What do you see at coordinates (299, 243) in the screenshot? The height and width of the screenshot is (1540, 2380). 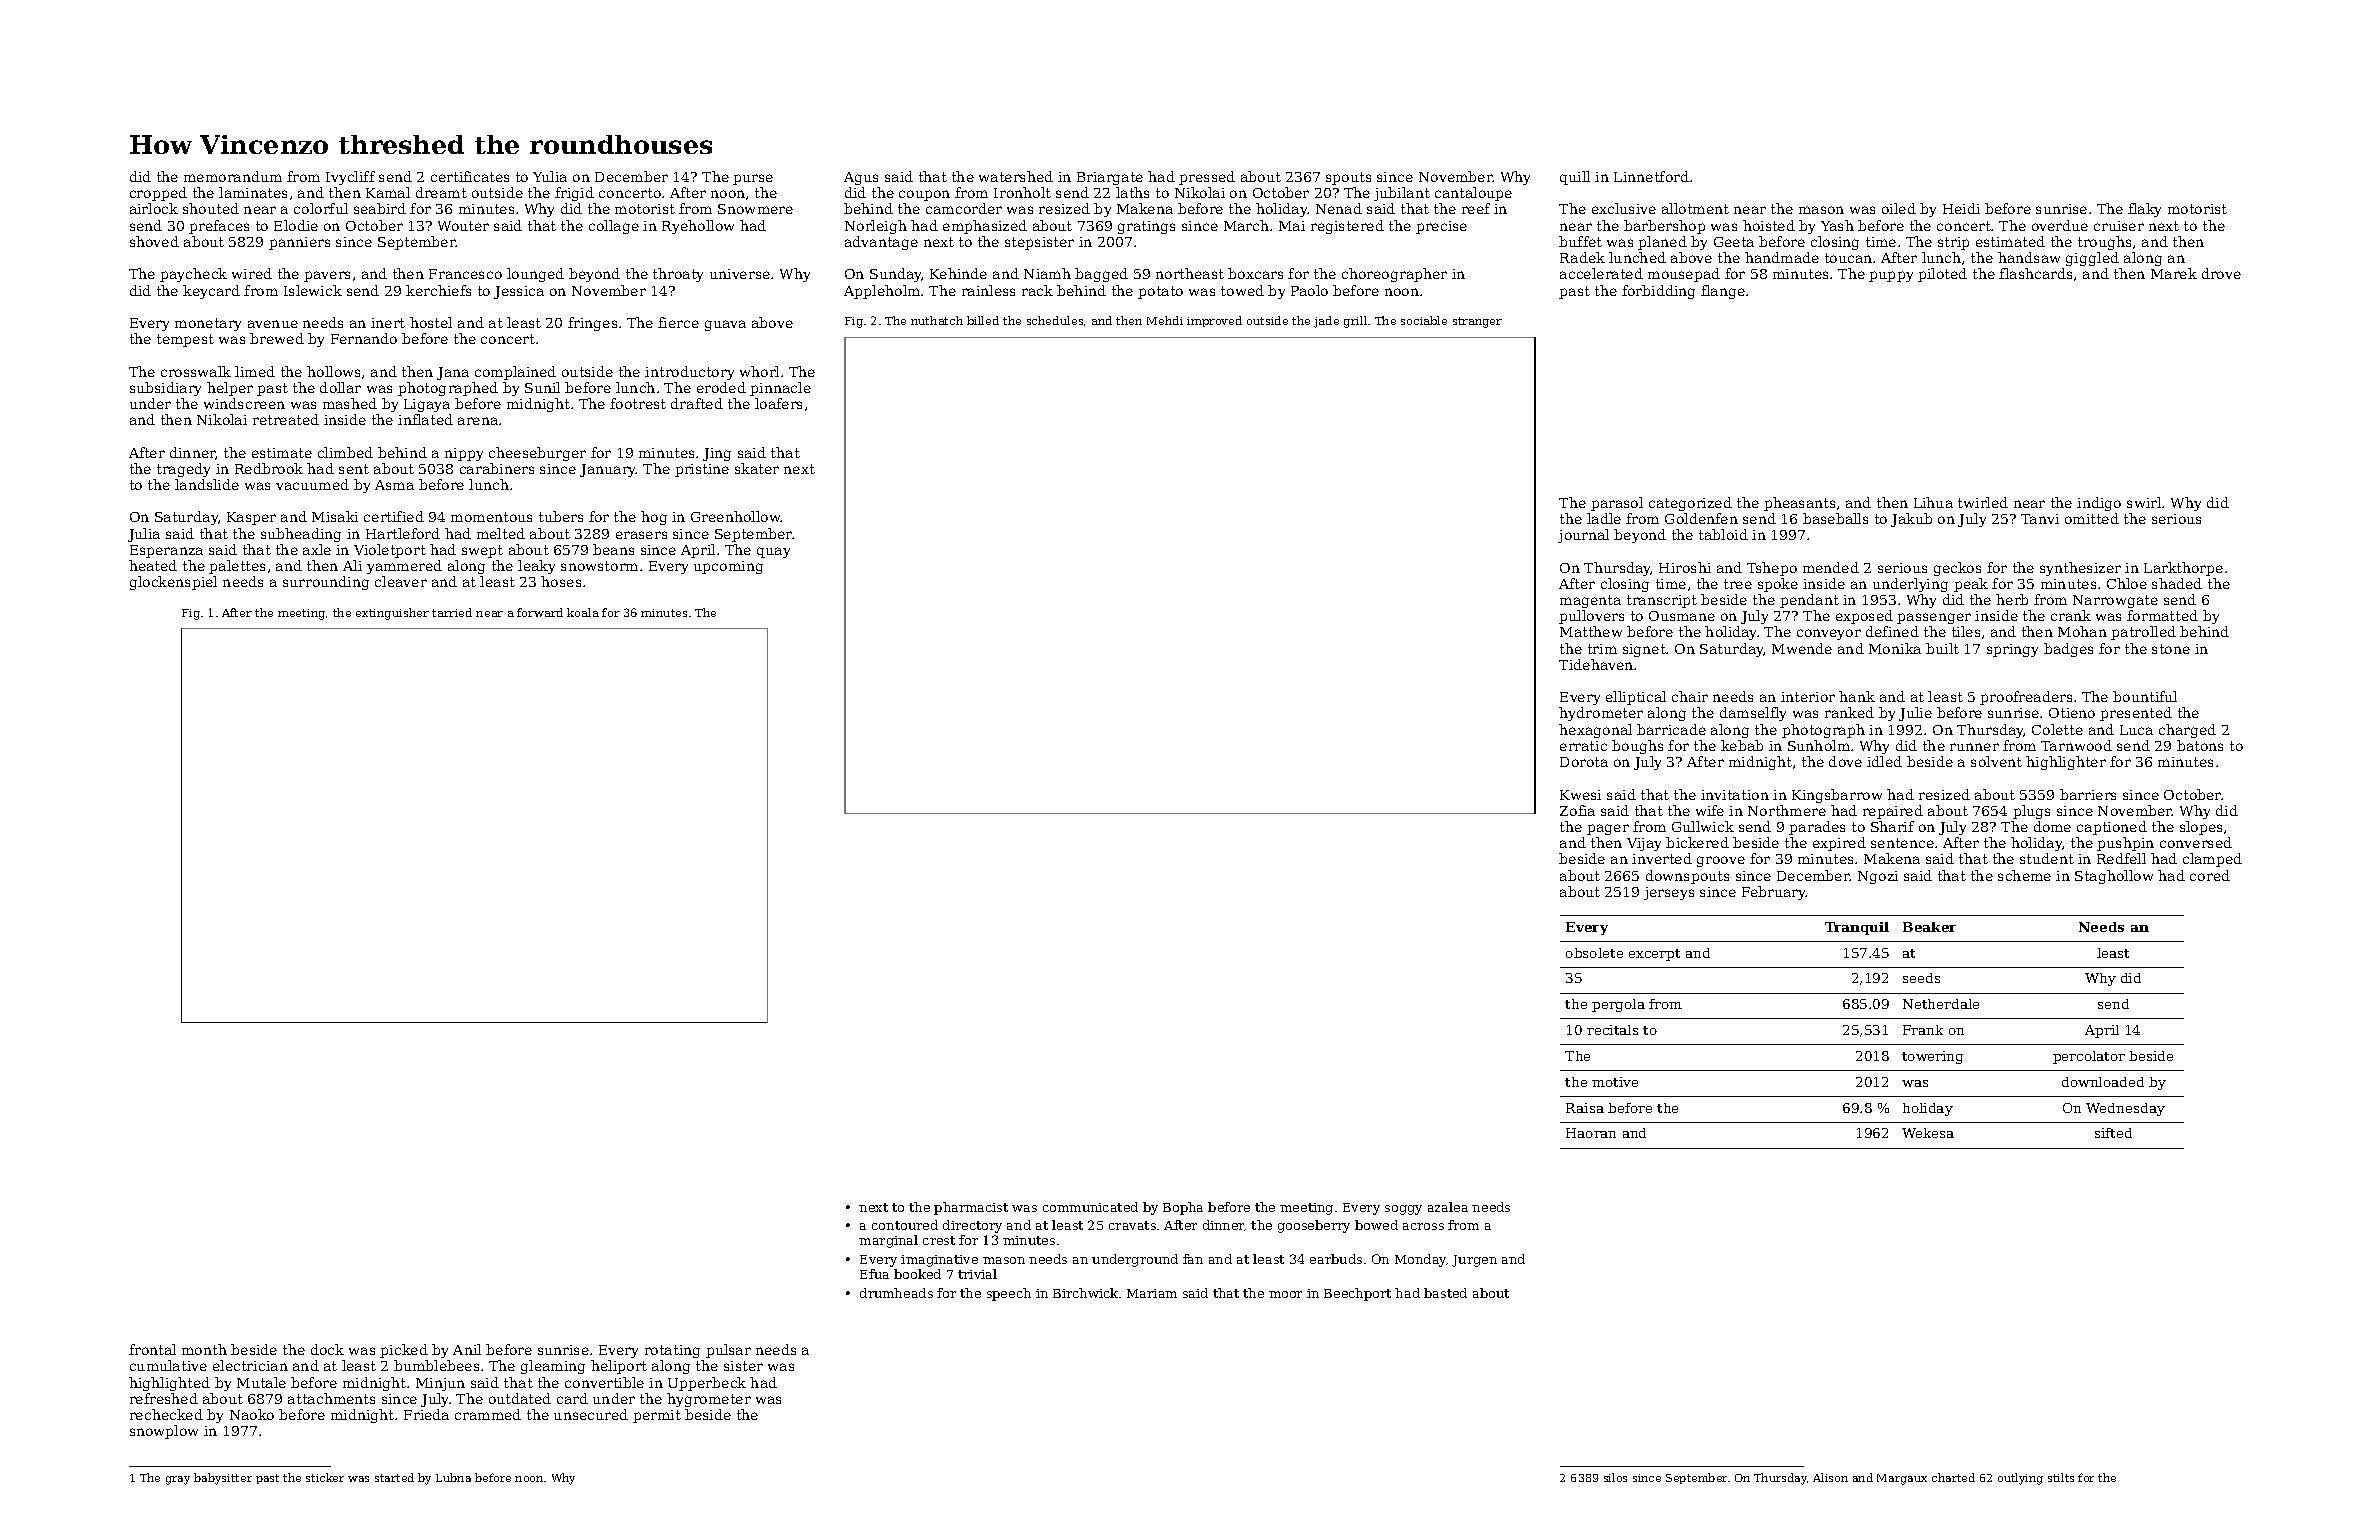 I see `panniers` at bounding box center [299, 243].
